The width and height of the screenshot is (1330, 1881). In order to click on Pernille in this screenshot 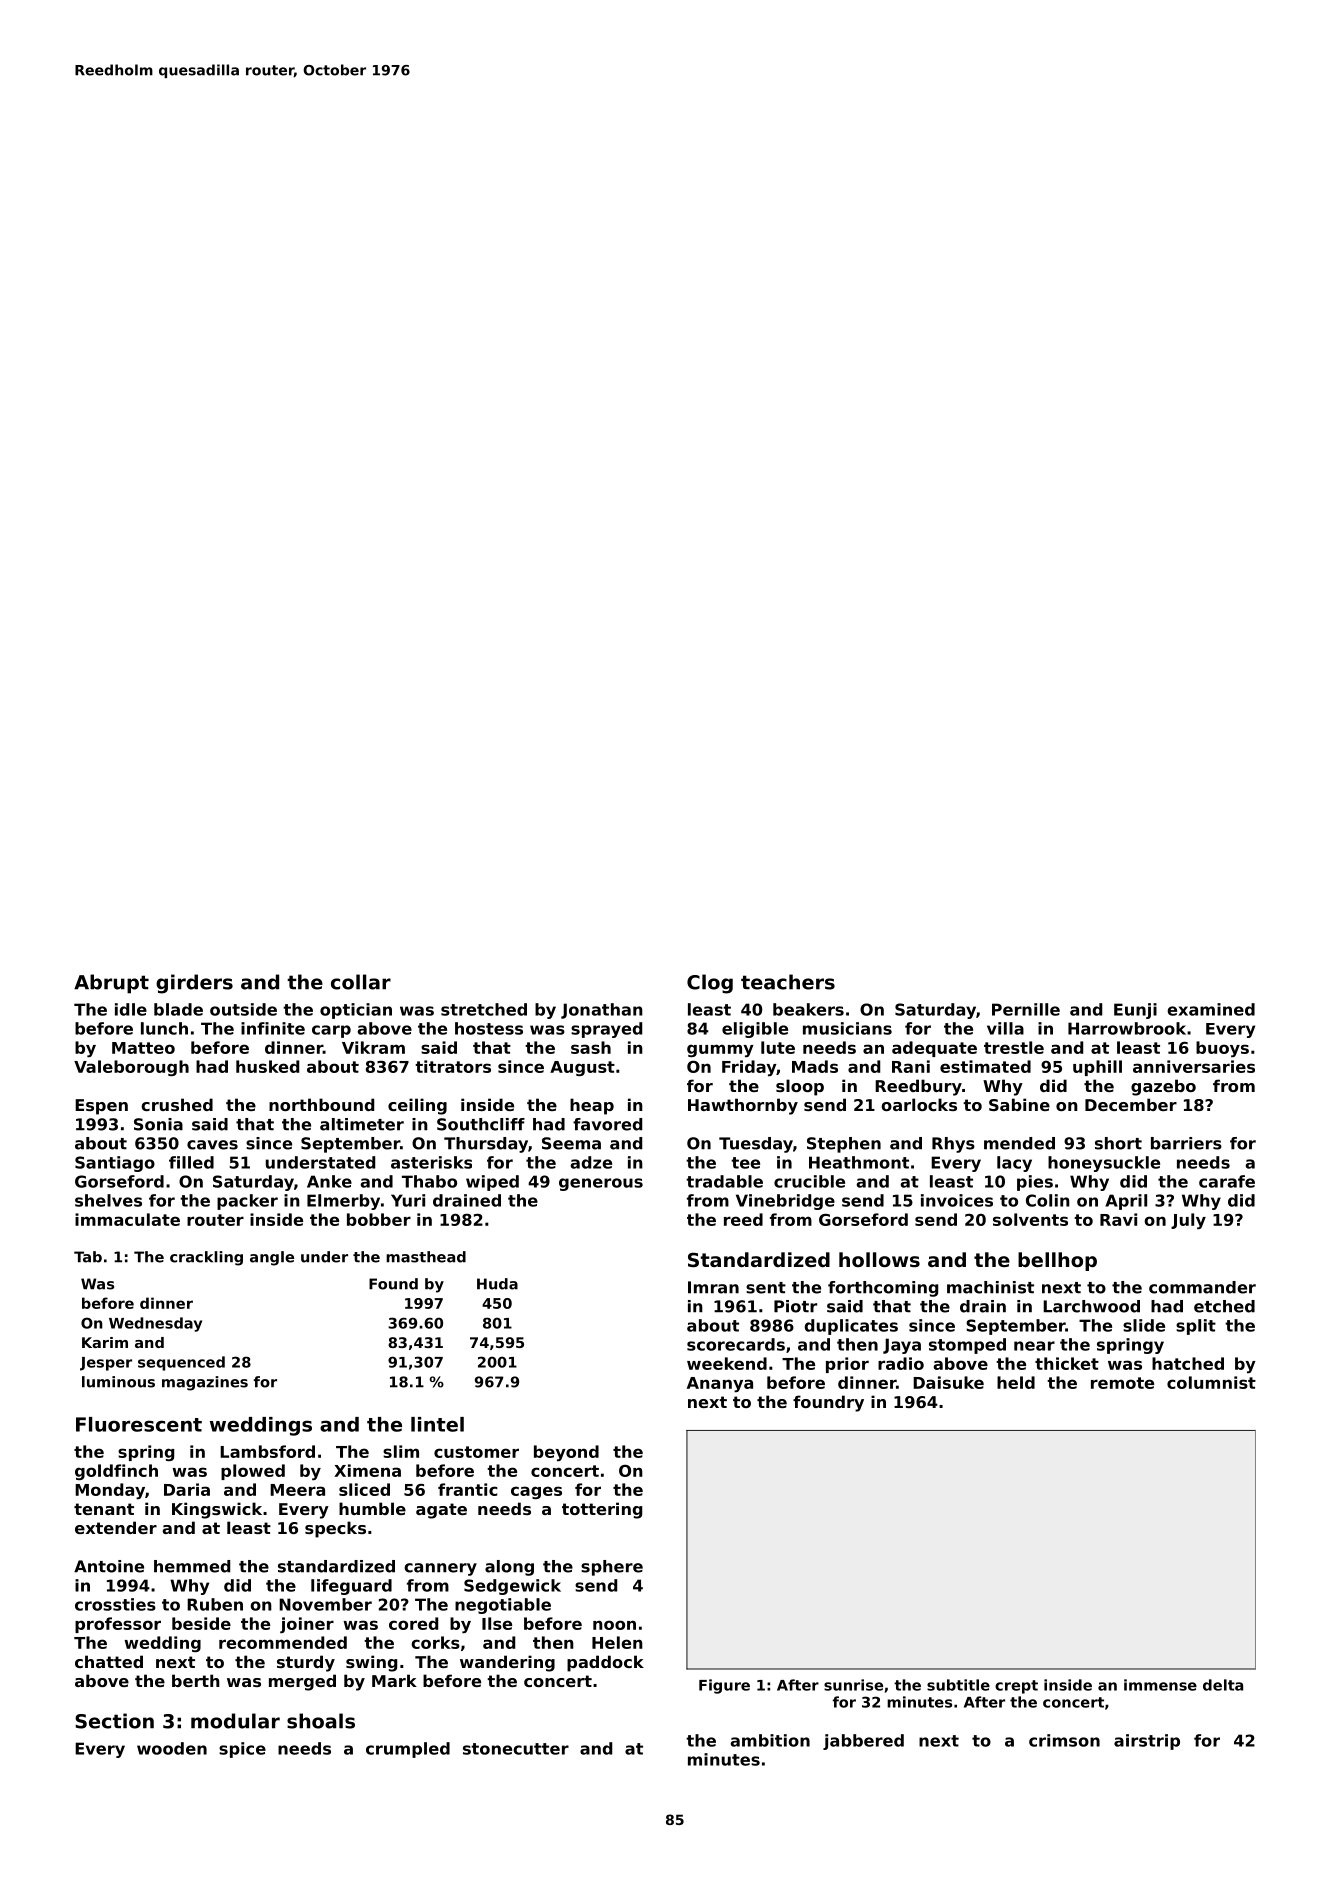, I will do `click(1026, 1009)`.
